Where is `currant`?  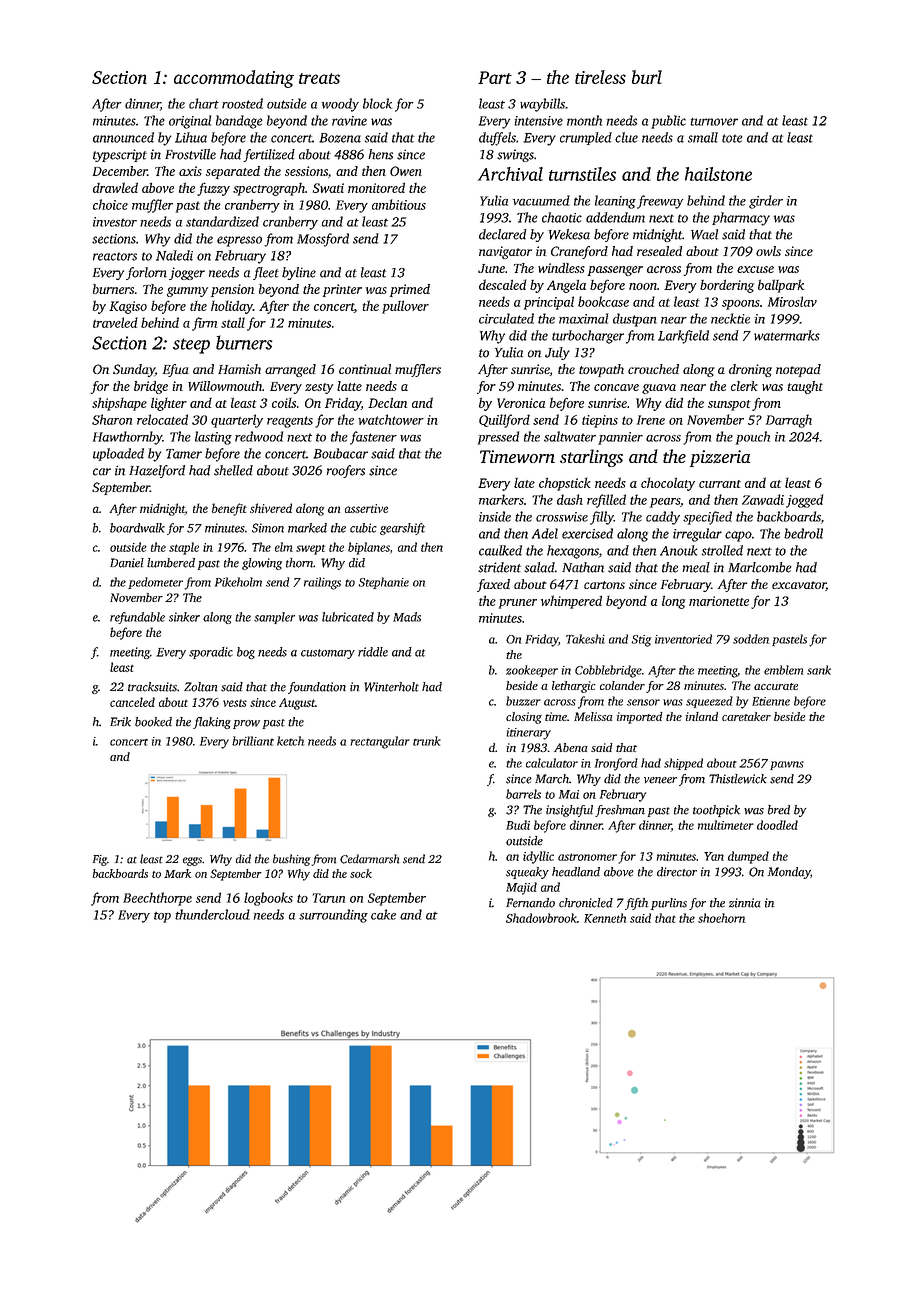 currant is located at coordinates (720, 484).
